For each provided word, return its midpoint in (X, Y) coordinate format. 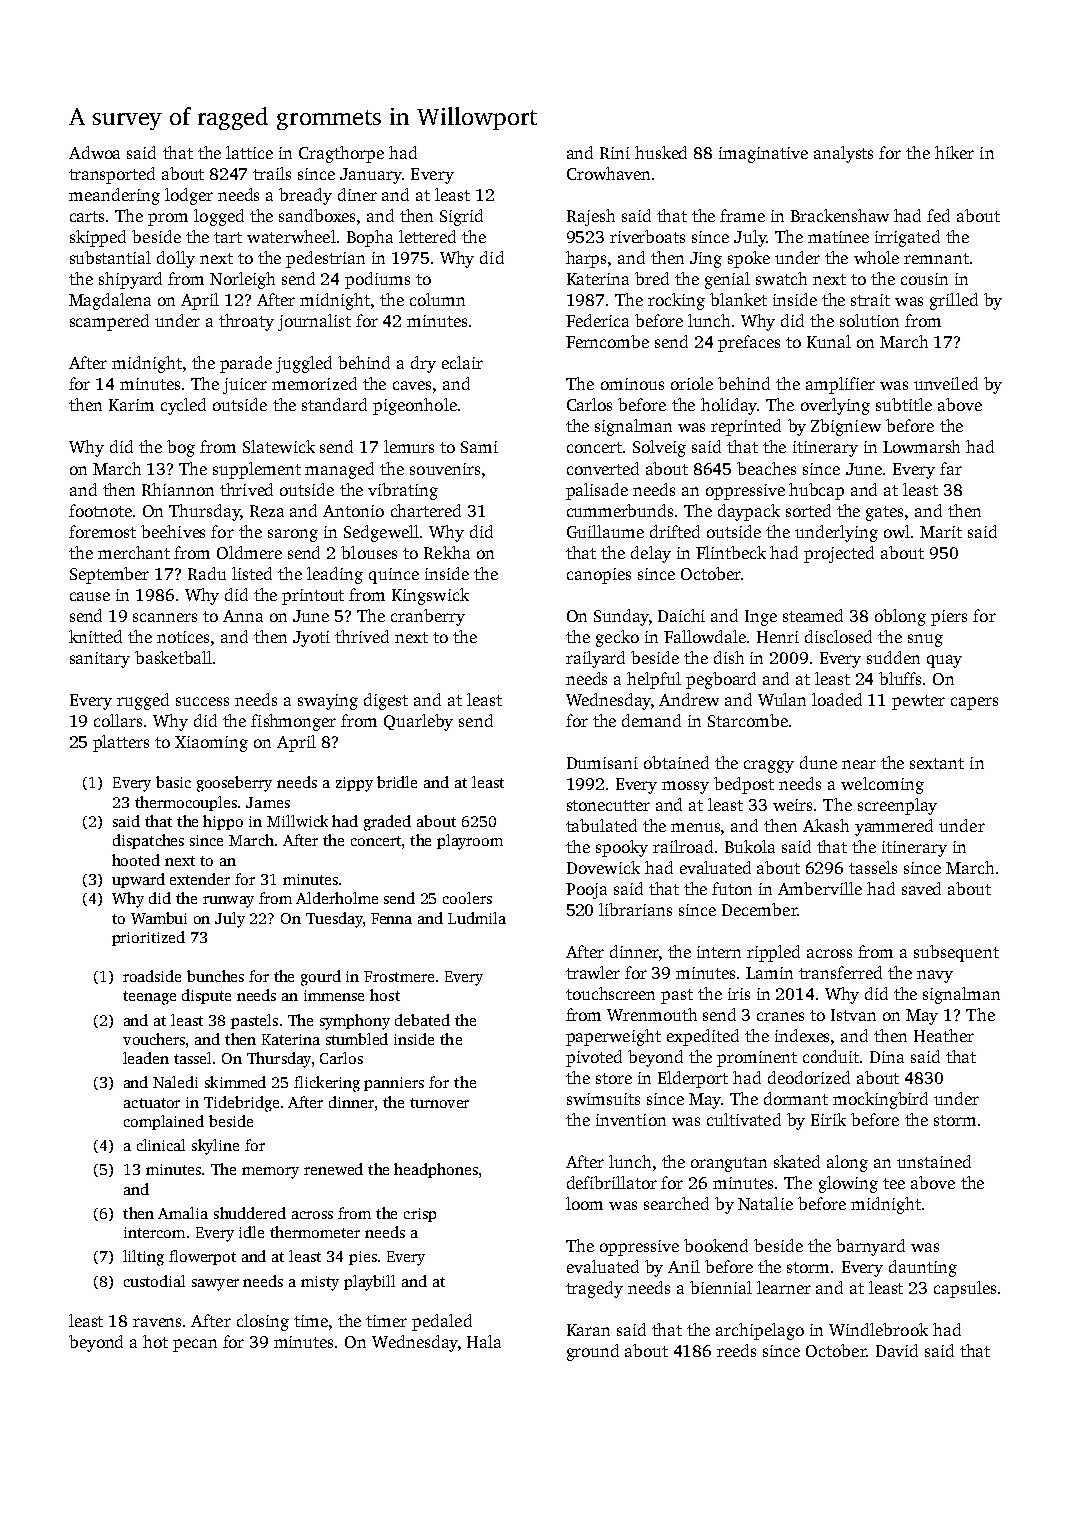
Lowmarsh (921, 446)
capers (974, 703)
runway (228, 902)
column (437, 299)
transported (112, 175)
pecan (195, 1345)
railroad (683, 846)
